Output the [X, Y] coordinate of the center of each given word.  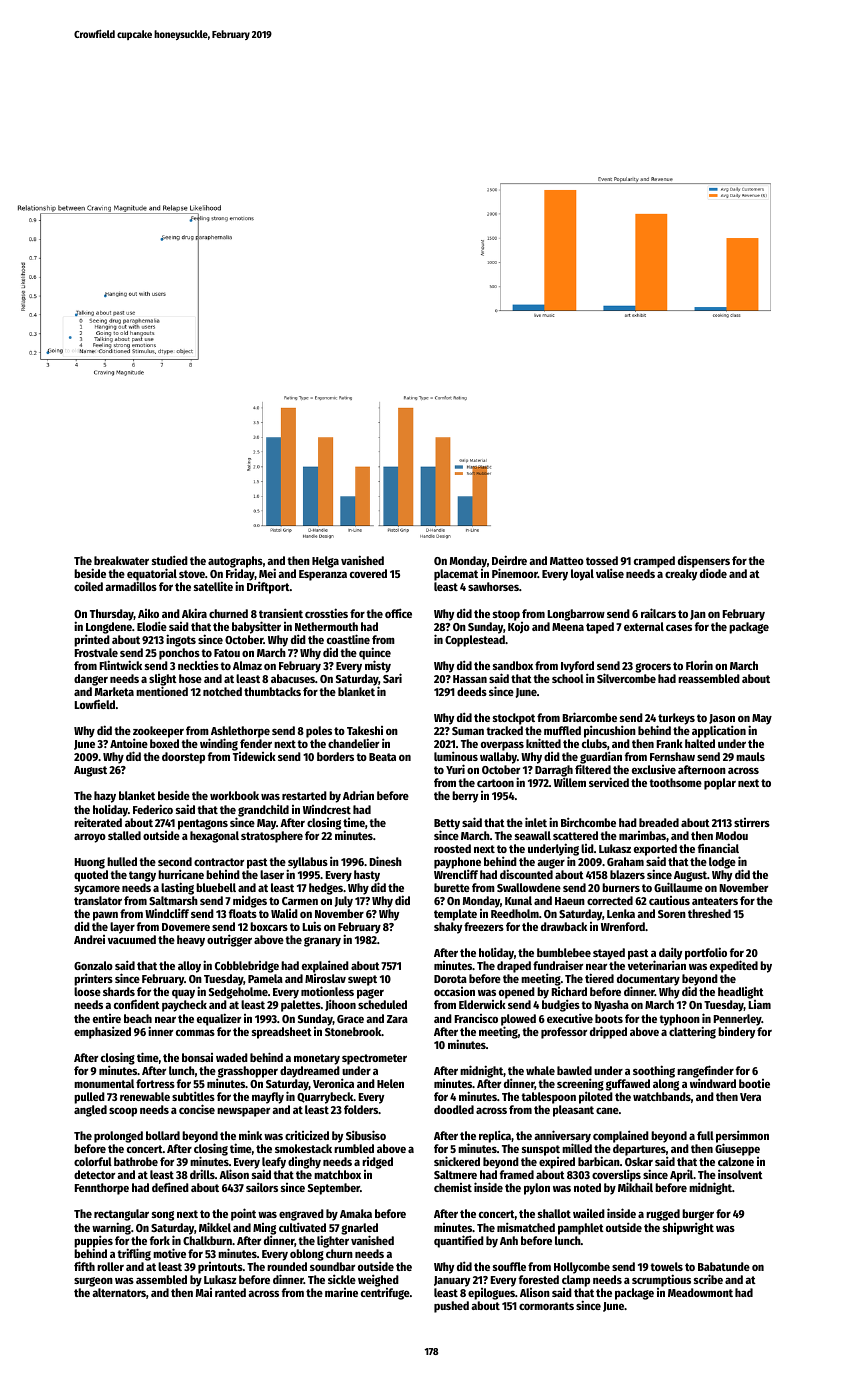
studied [170, 560]
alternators [119, 1292]
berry [465, 797]
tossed [602, 560]
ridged [377, 1163]
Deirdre [509, 560]
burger [698, 1215]
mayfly [268, 1098]
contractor [219, 862]
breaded [659, 822]
